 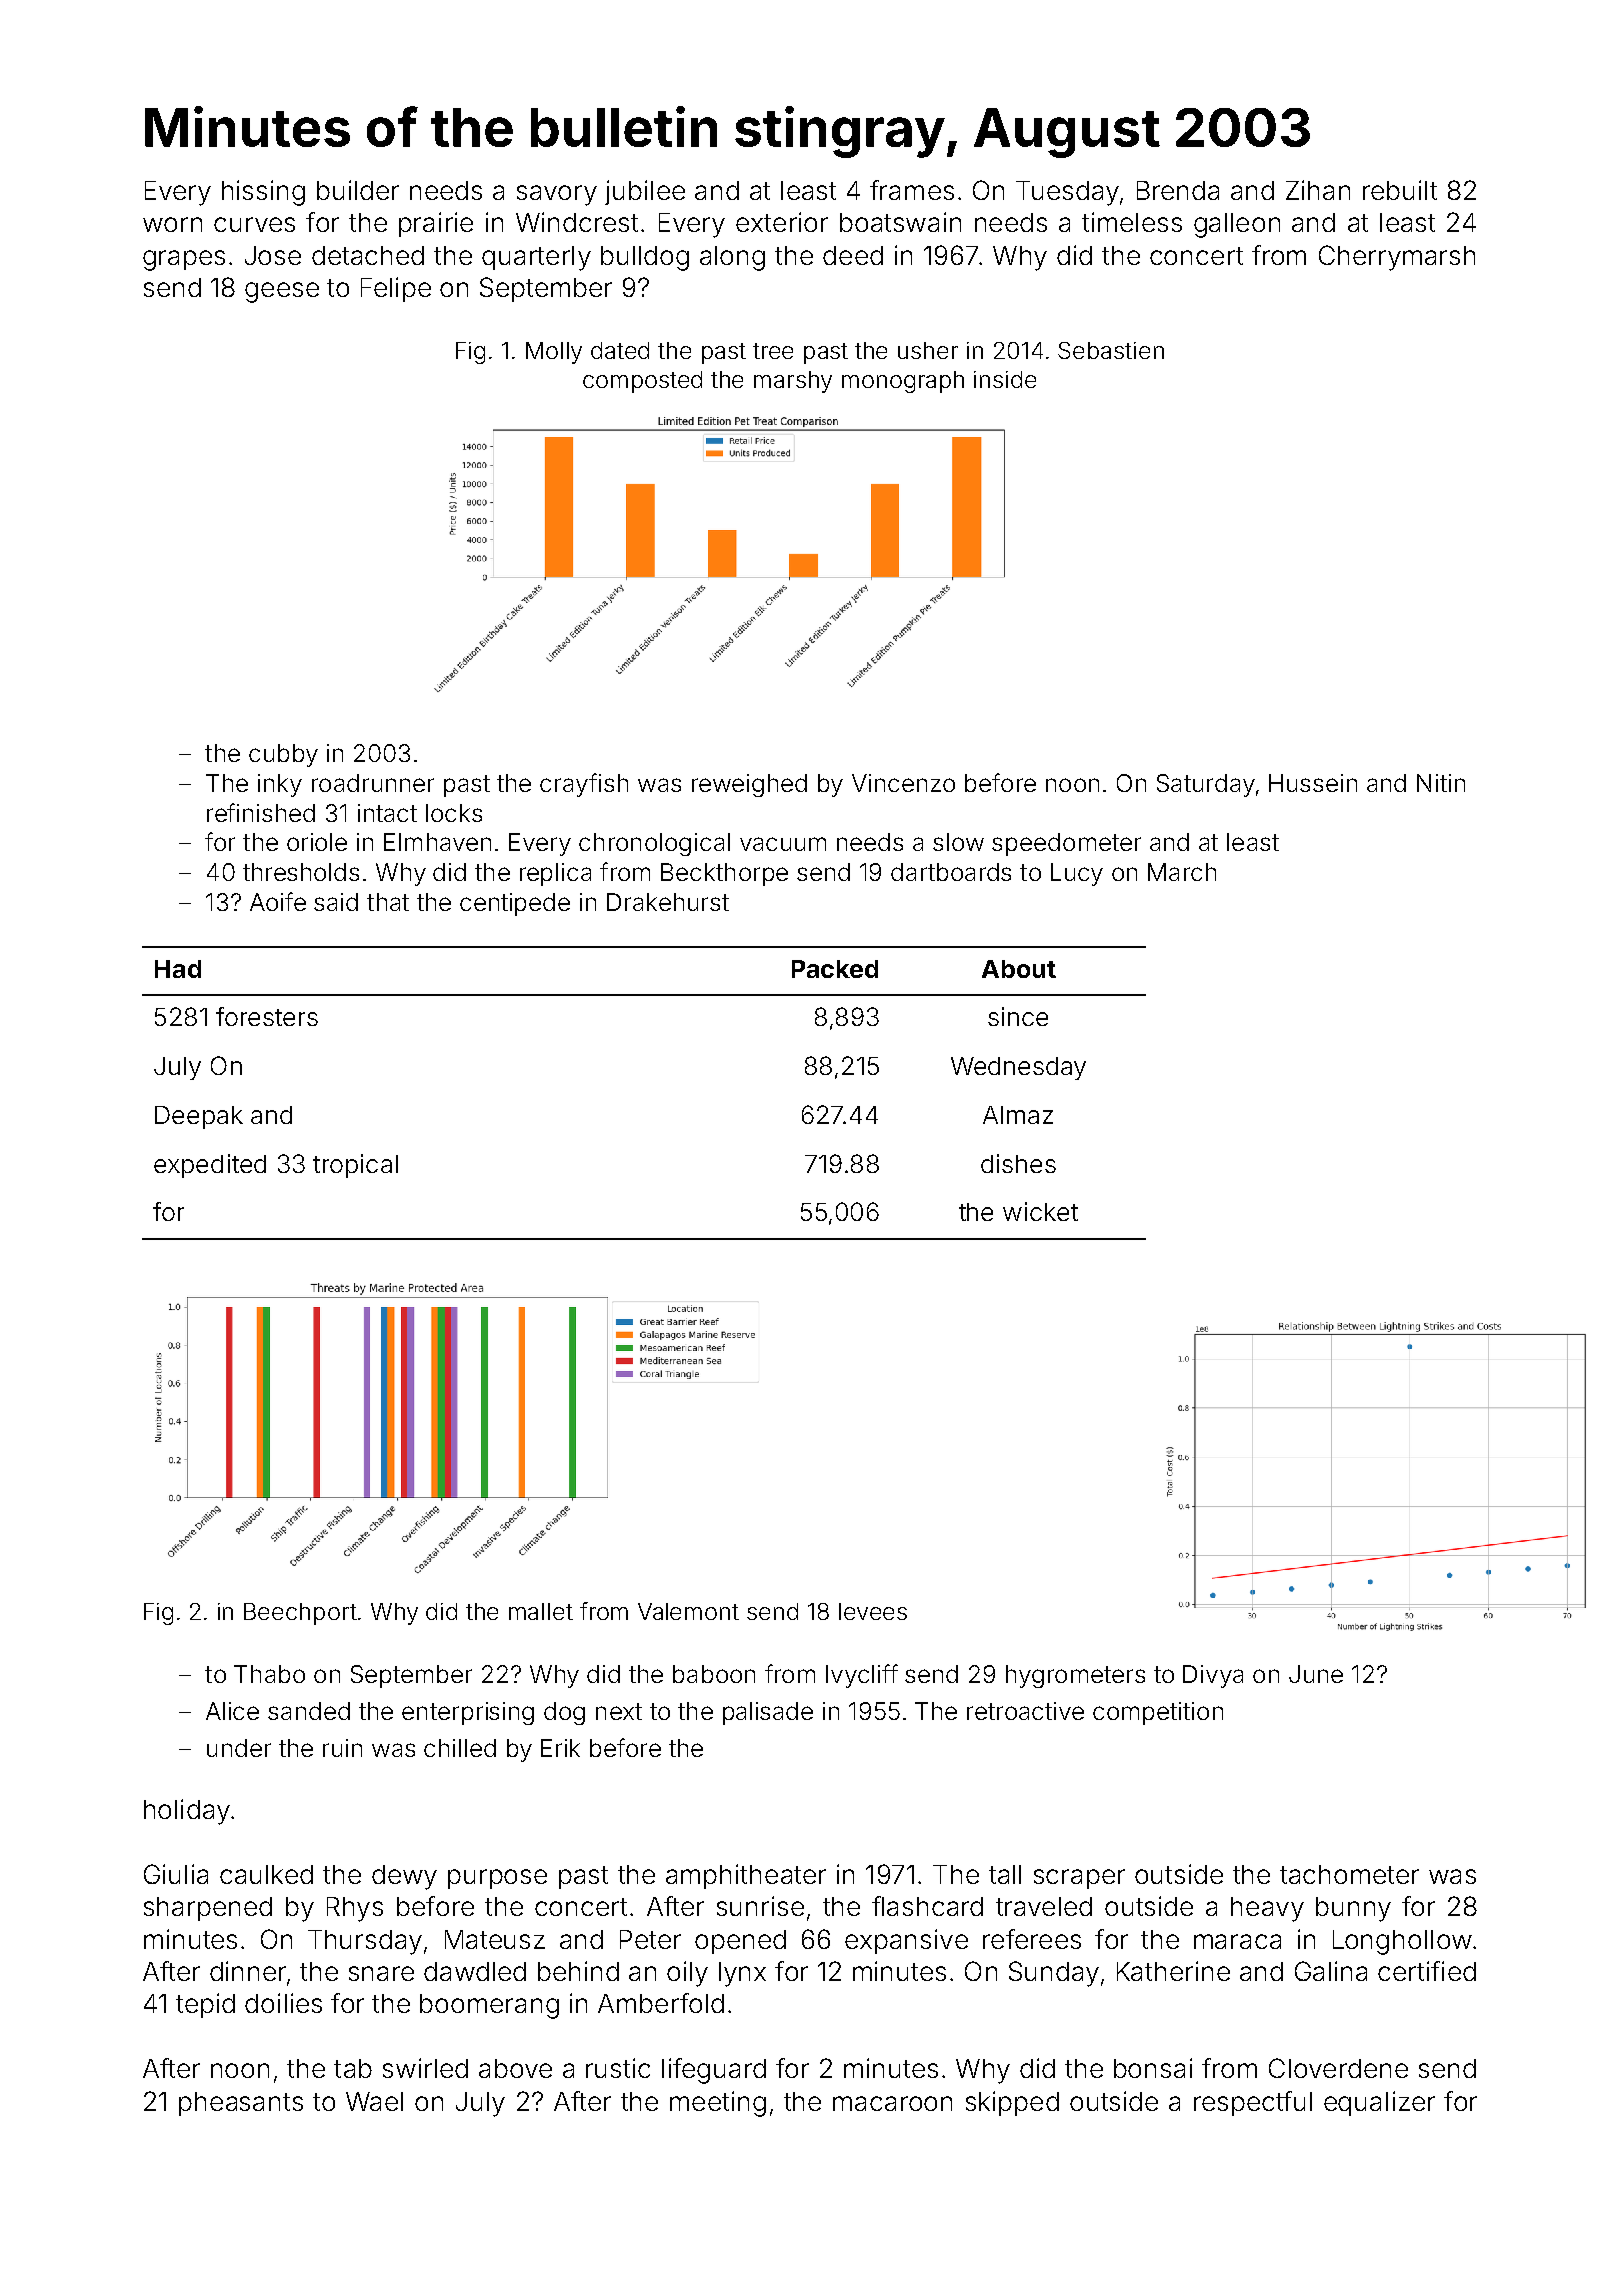 What do you see at coordinates (903, 783) in the image?
I see `Vincenzo` at bounding box center [903, 783].
